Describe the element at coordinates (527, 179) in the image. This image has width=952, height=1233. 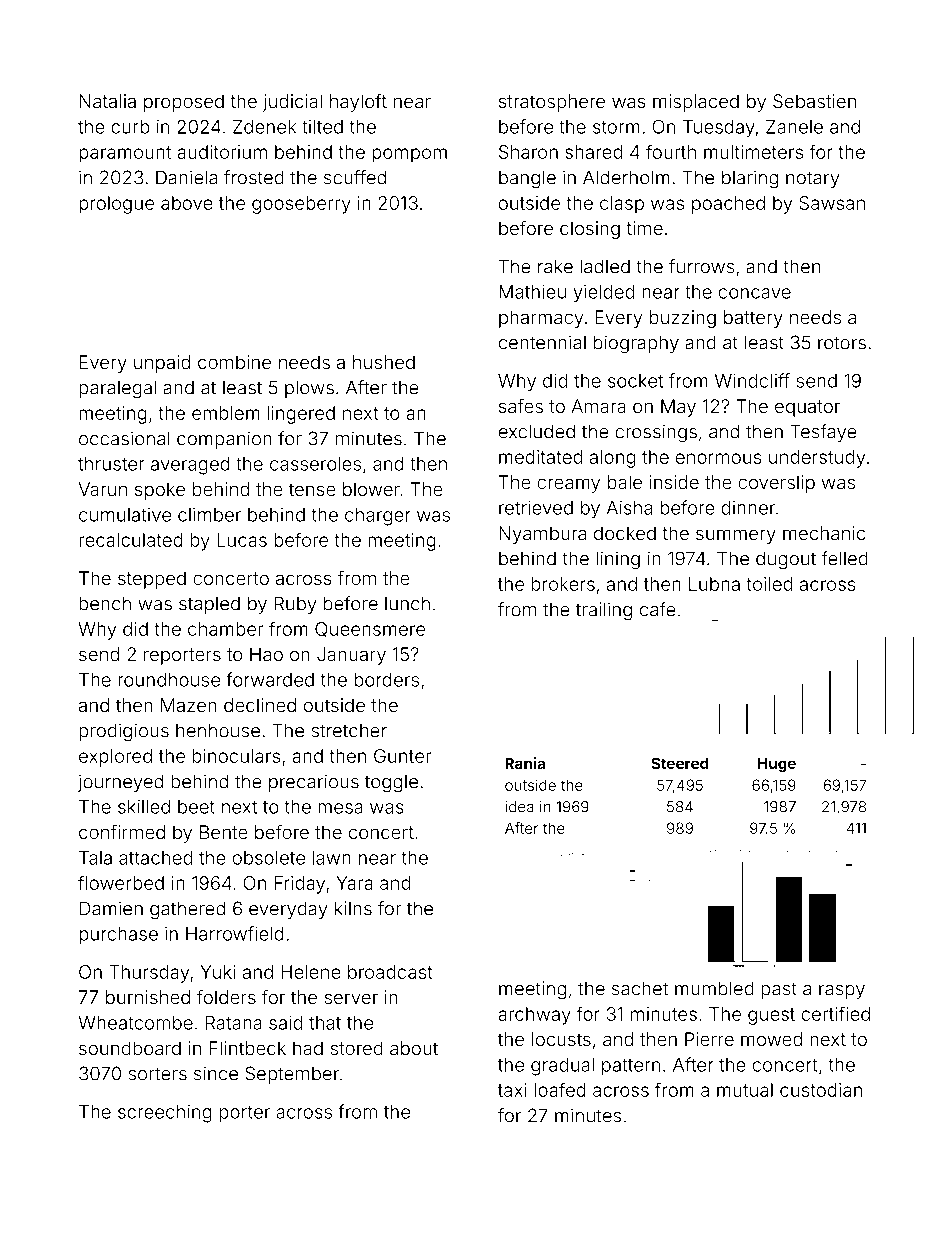
I see `bangle` at that location.
